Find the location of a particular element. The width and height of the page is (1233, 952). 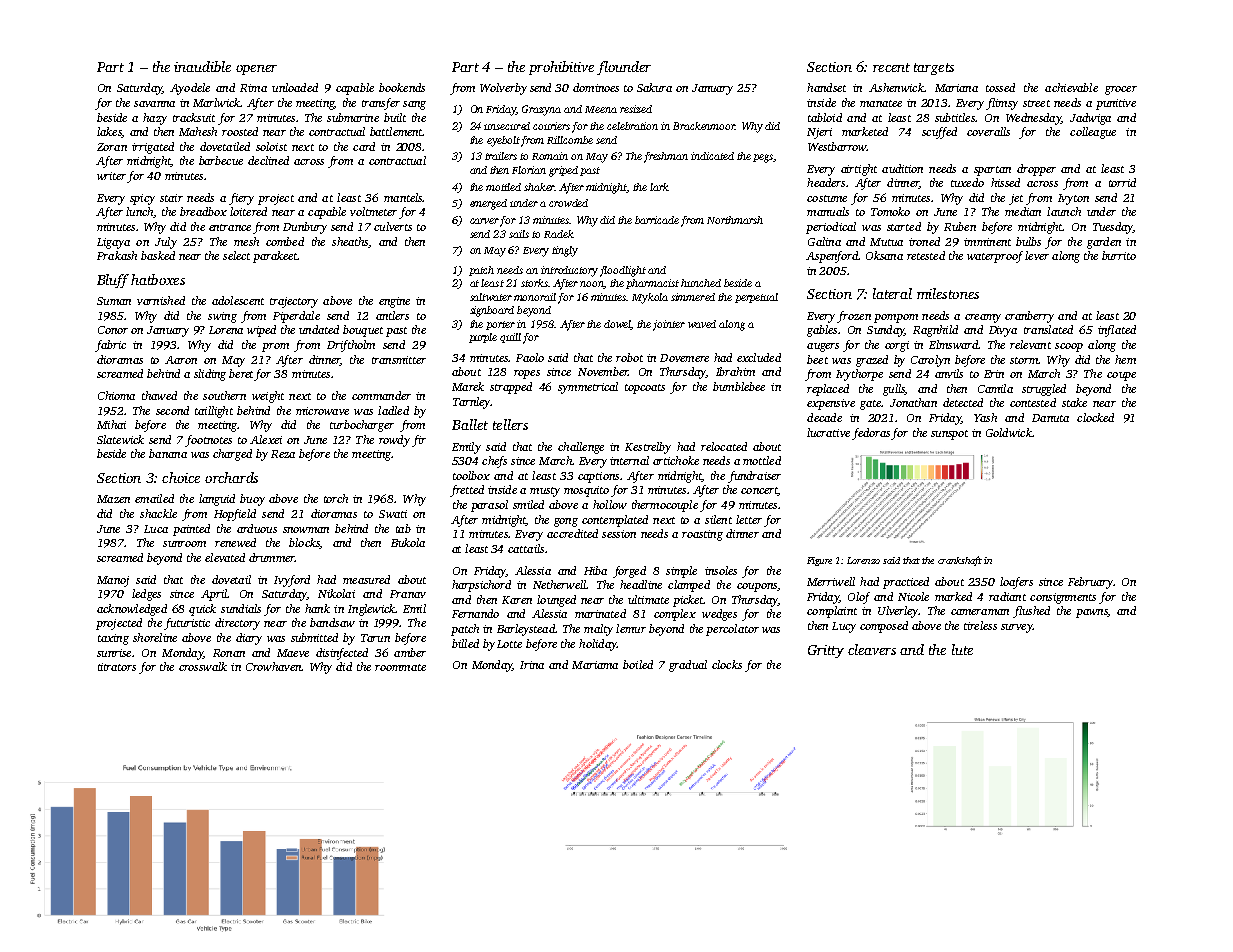

Maeve is located at coordinates (293, 653).
